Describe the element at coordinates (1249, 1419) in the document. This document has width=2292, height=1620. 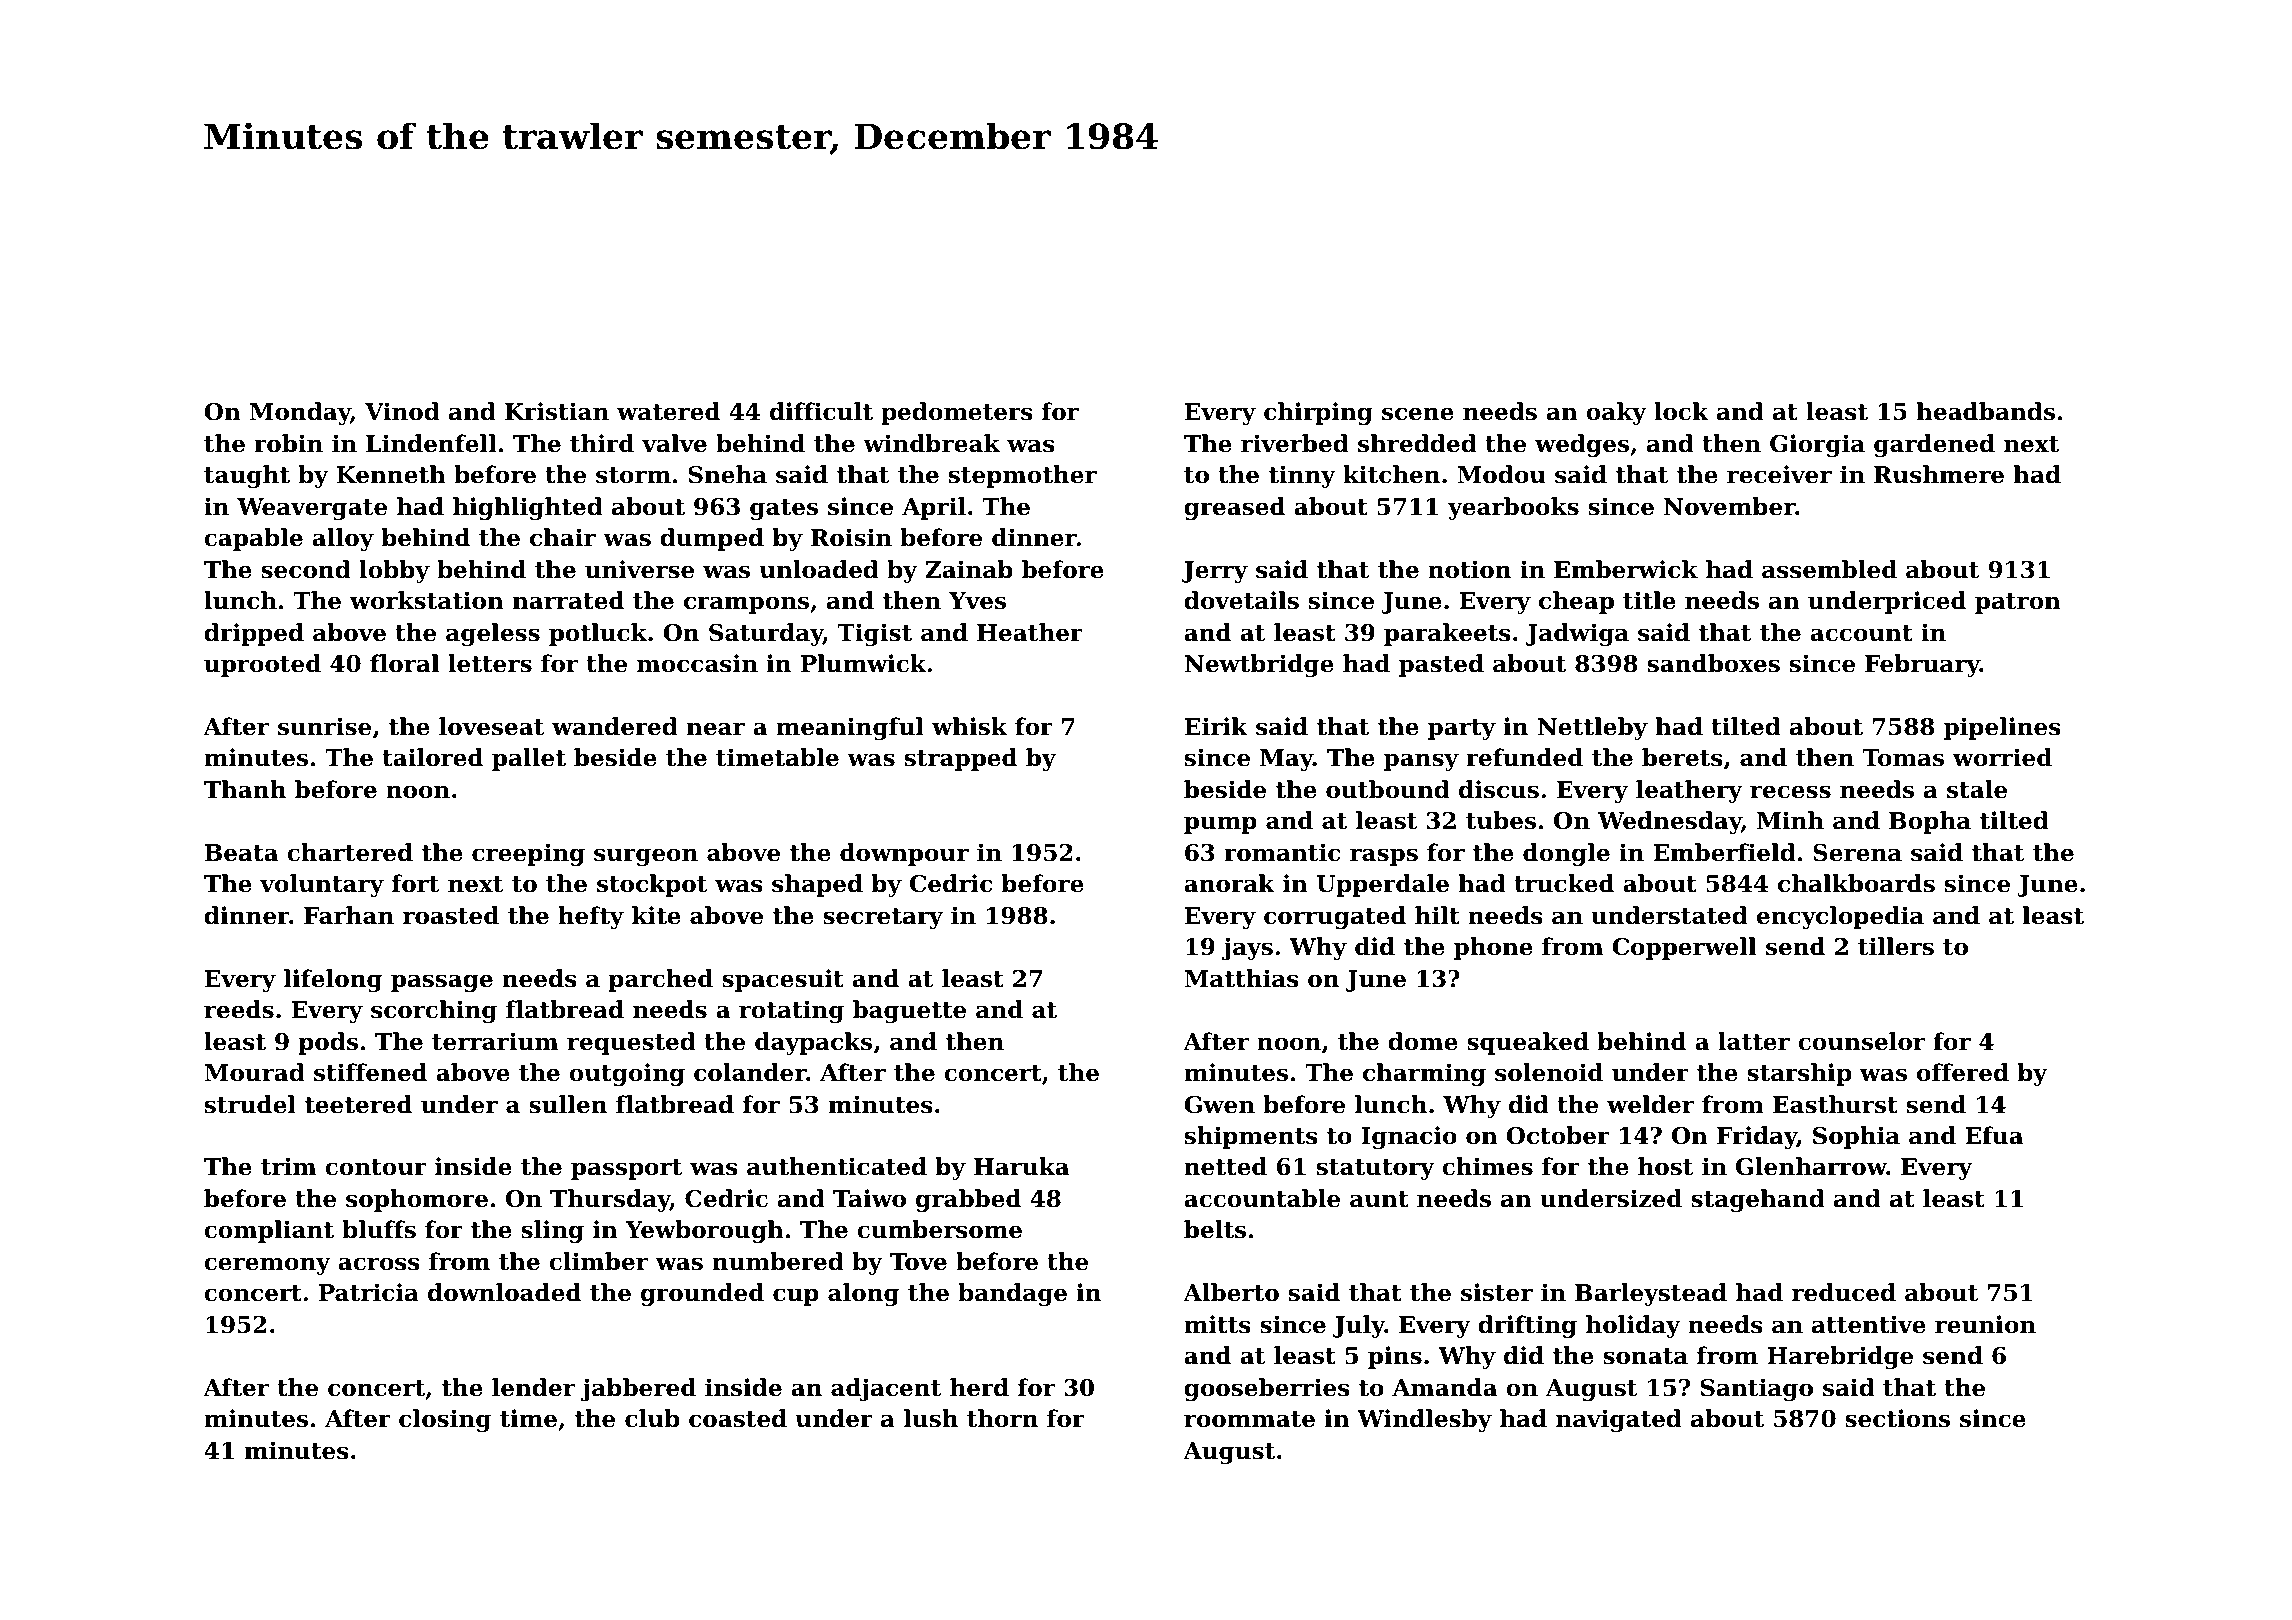
I see `roommate` at that location.
